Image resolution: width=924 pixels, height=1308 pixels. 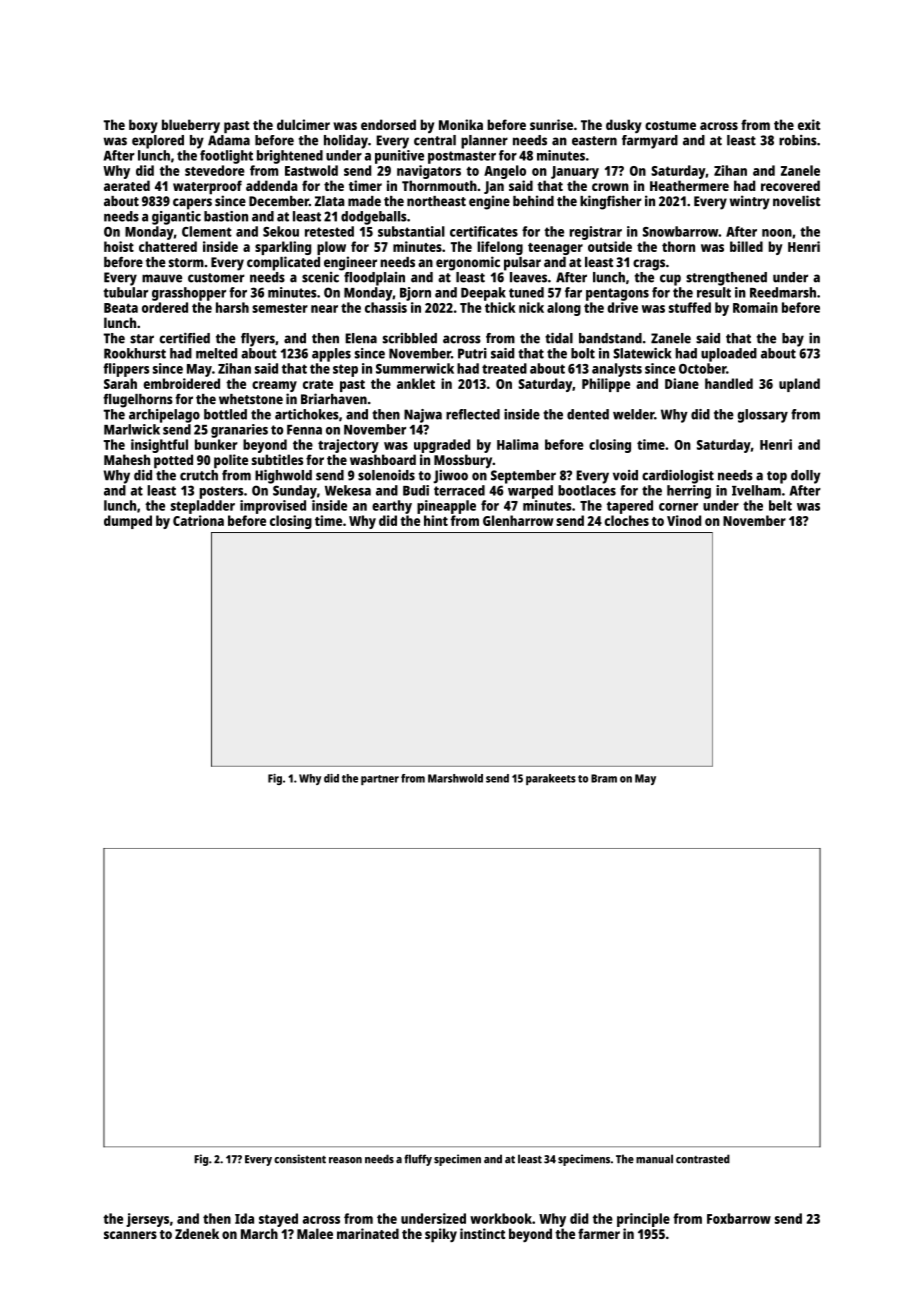 I want to click on dolly, so click(x=806, y=477).
